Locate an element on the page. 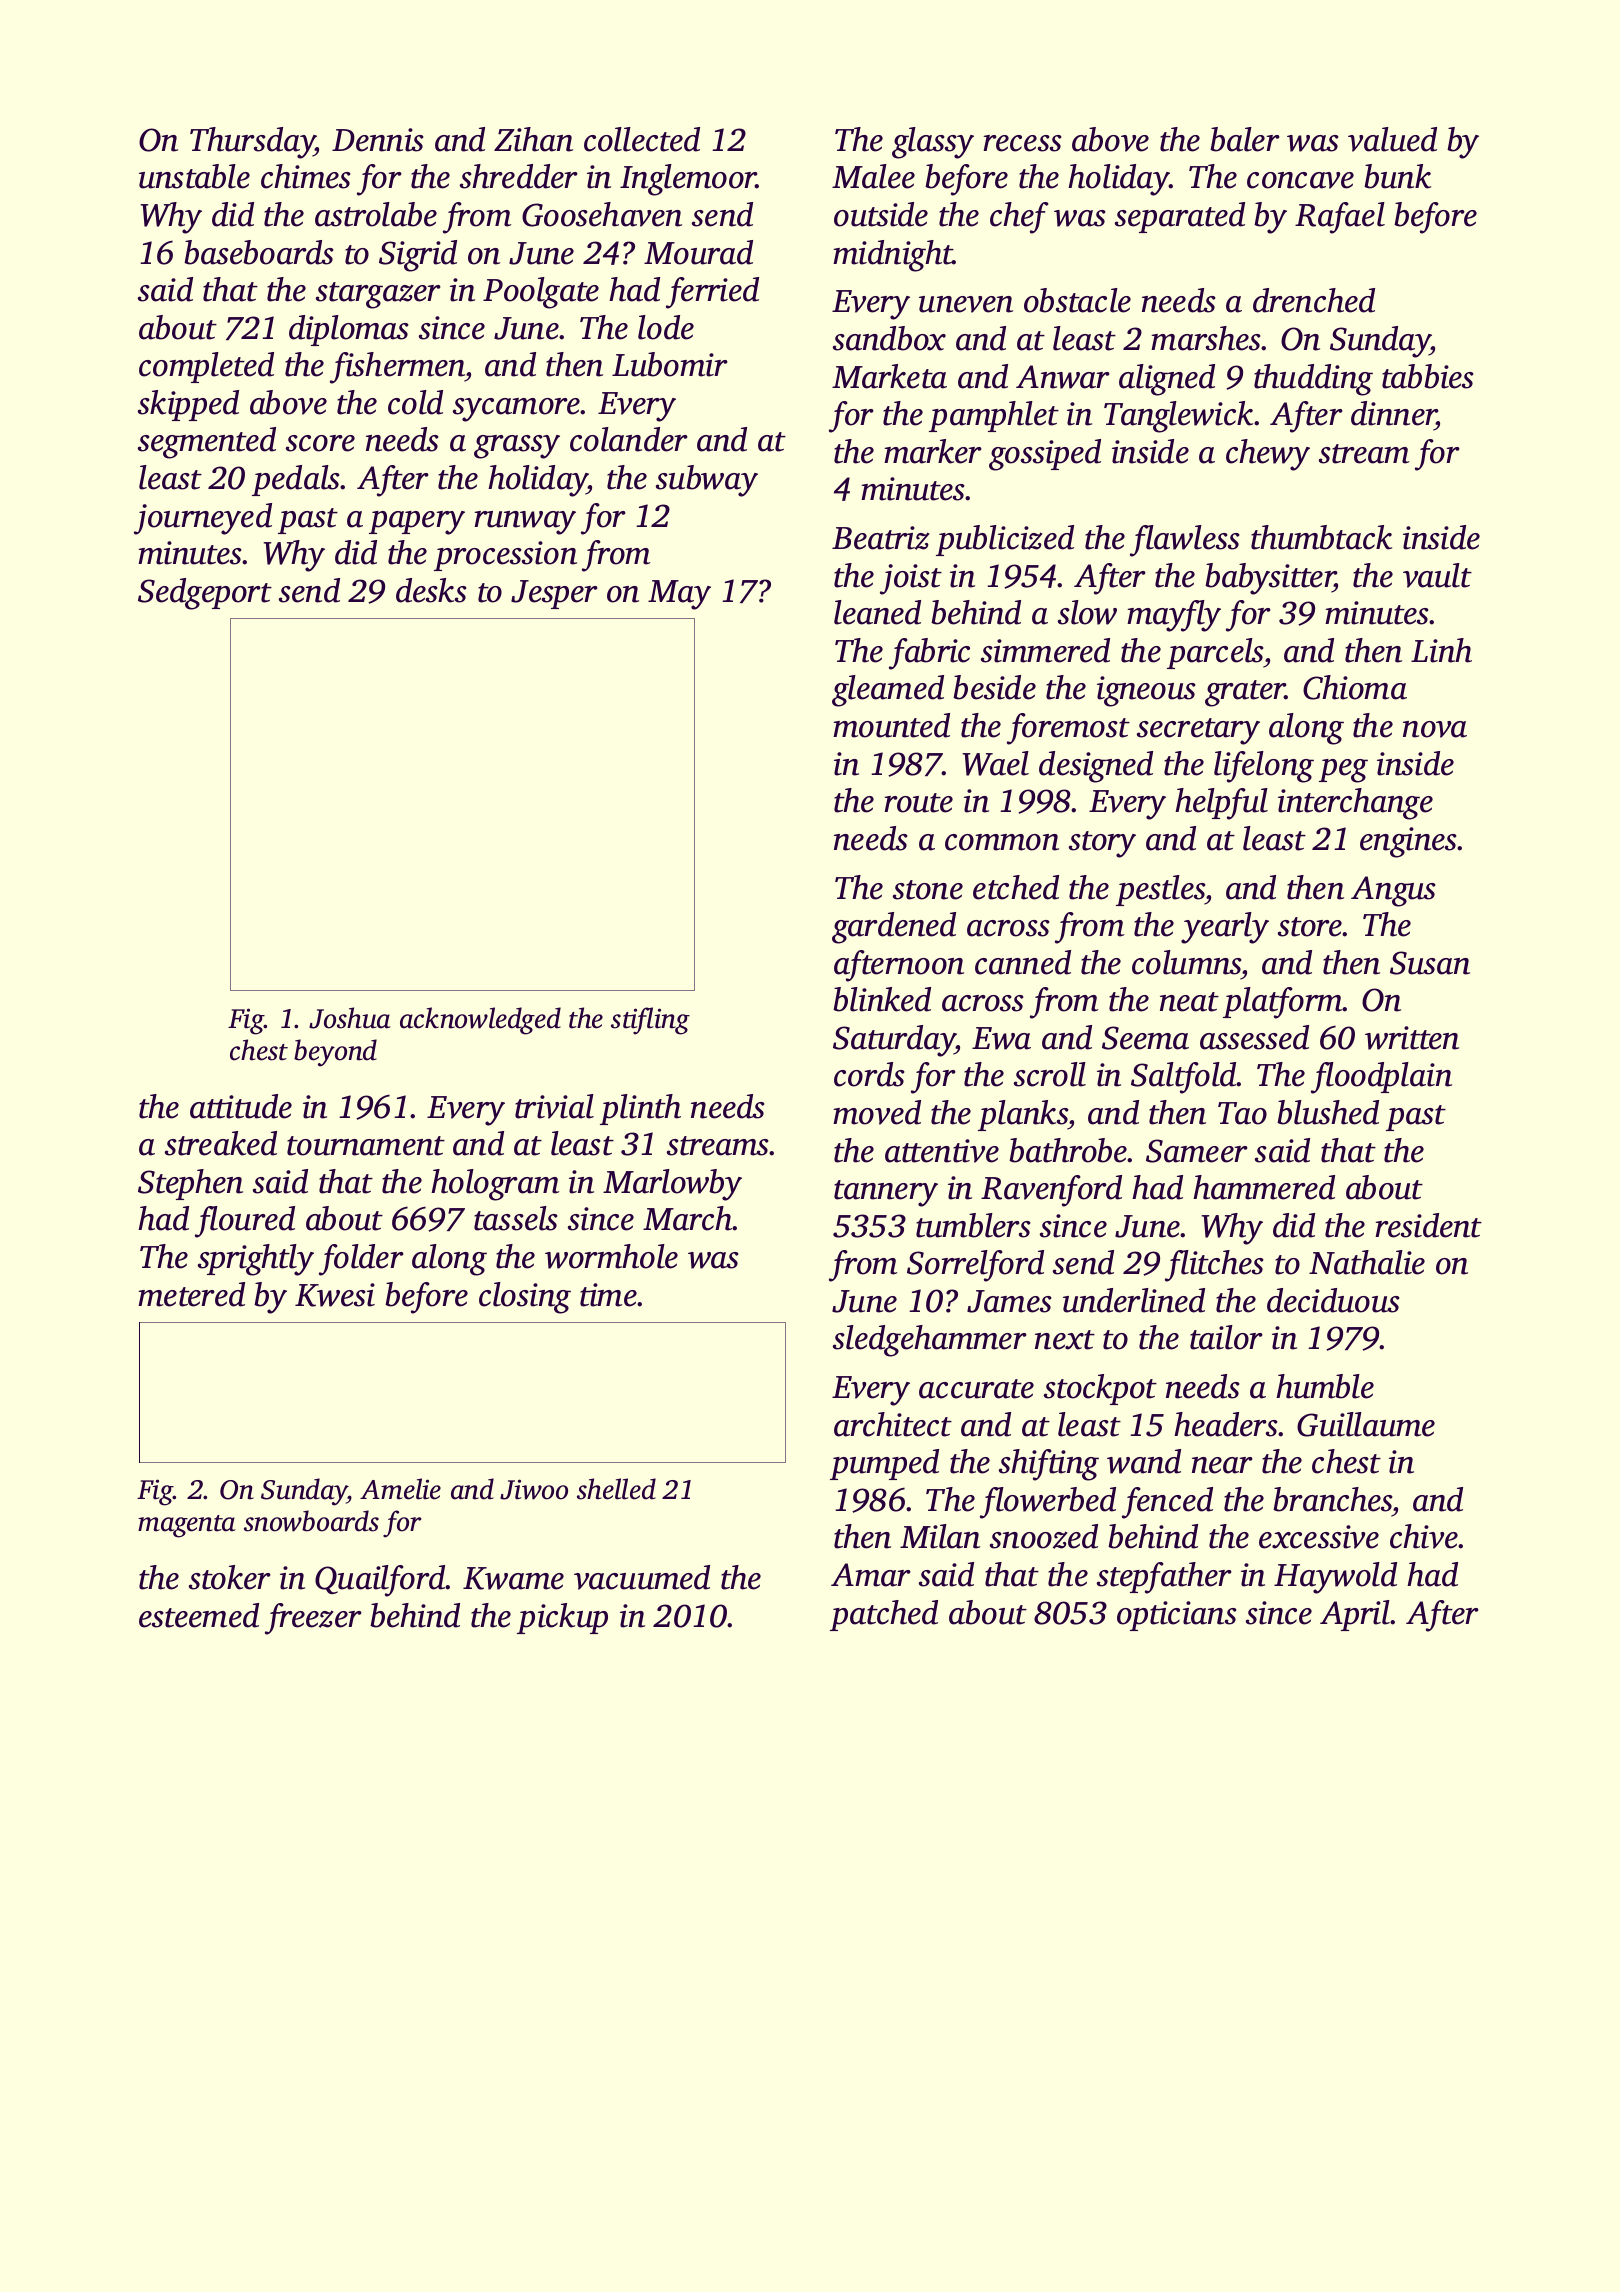  Sorrelford is located at coordinates (975, 1266).
